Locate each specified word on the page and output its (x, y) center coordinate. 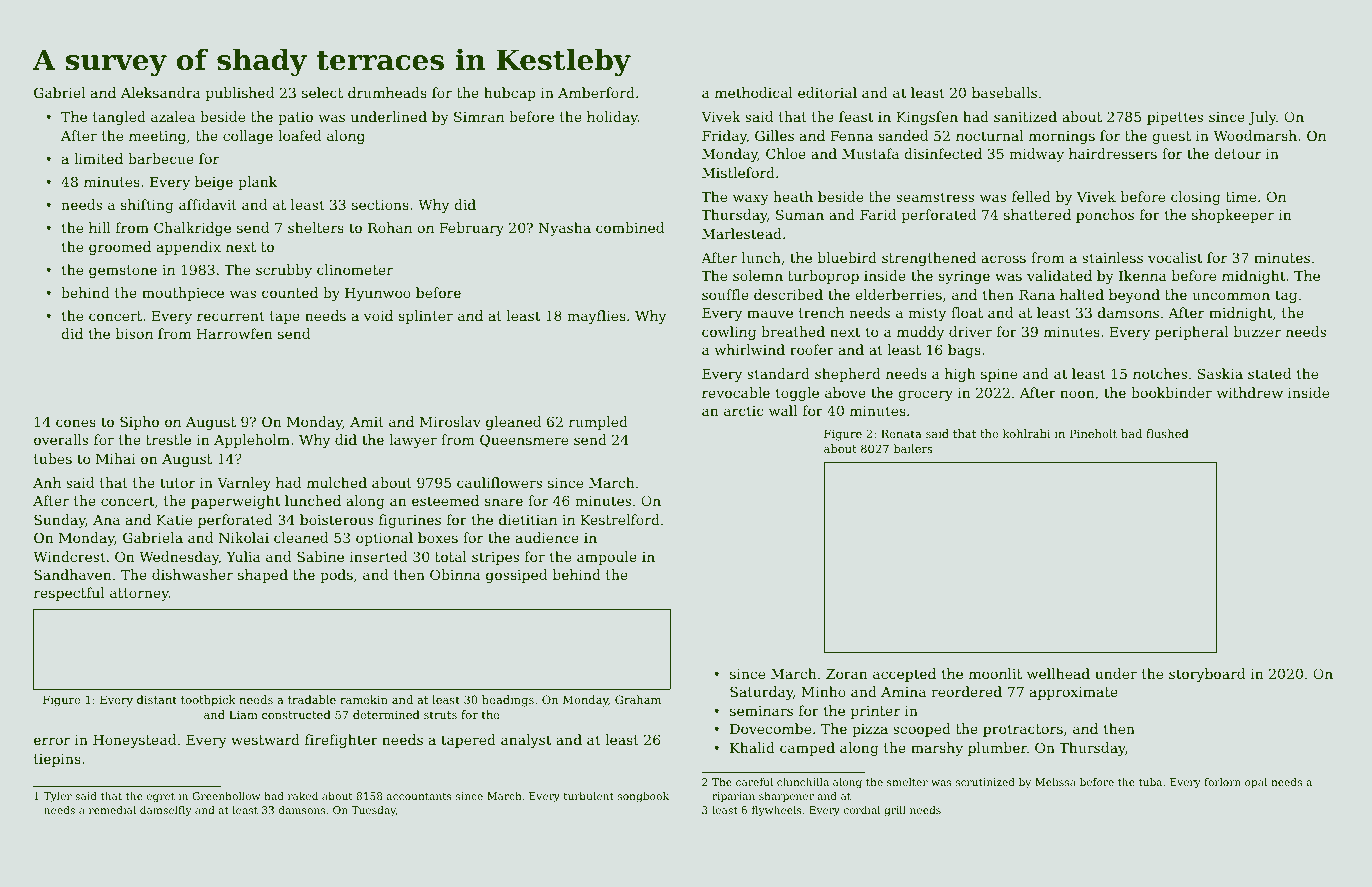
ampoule (607, 558)
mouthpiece (183, 294)
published (239, 94)
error (52, 741)
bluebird (847, 257)
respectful (69, 594)
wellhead (1058, 673)
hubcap (509, 94)
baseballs (1004, 92)
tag (1286, 296)
